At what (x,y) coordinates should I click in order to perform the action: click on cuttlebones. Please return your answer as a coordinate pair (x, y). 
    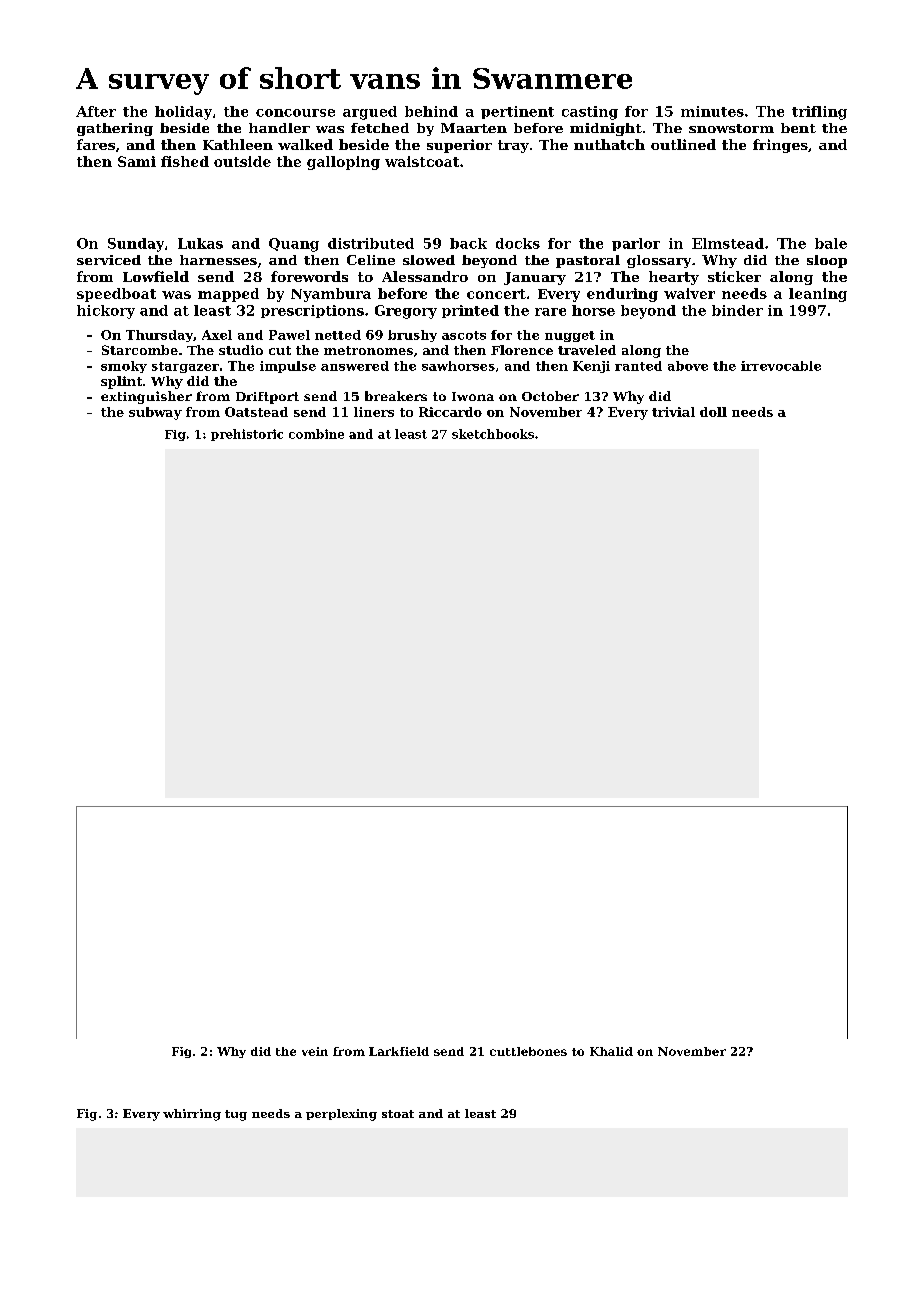
    Looking at the image, I should click on (528, 1051).
